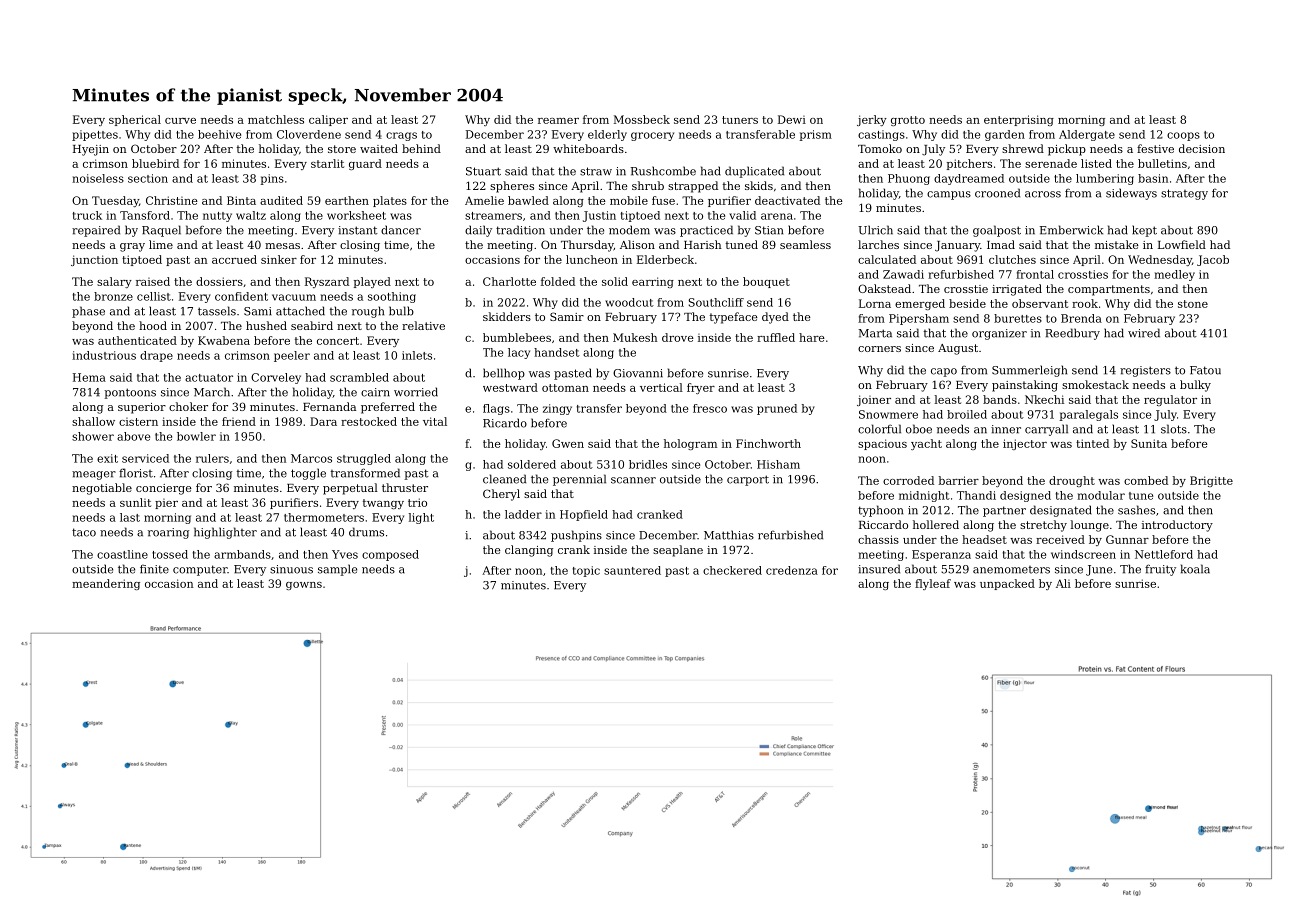  I want to click on enterprising, so click(1019, 120).
